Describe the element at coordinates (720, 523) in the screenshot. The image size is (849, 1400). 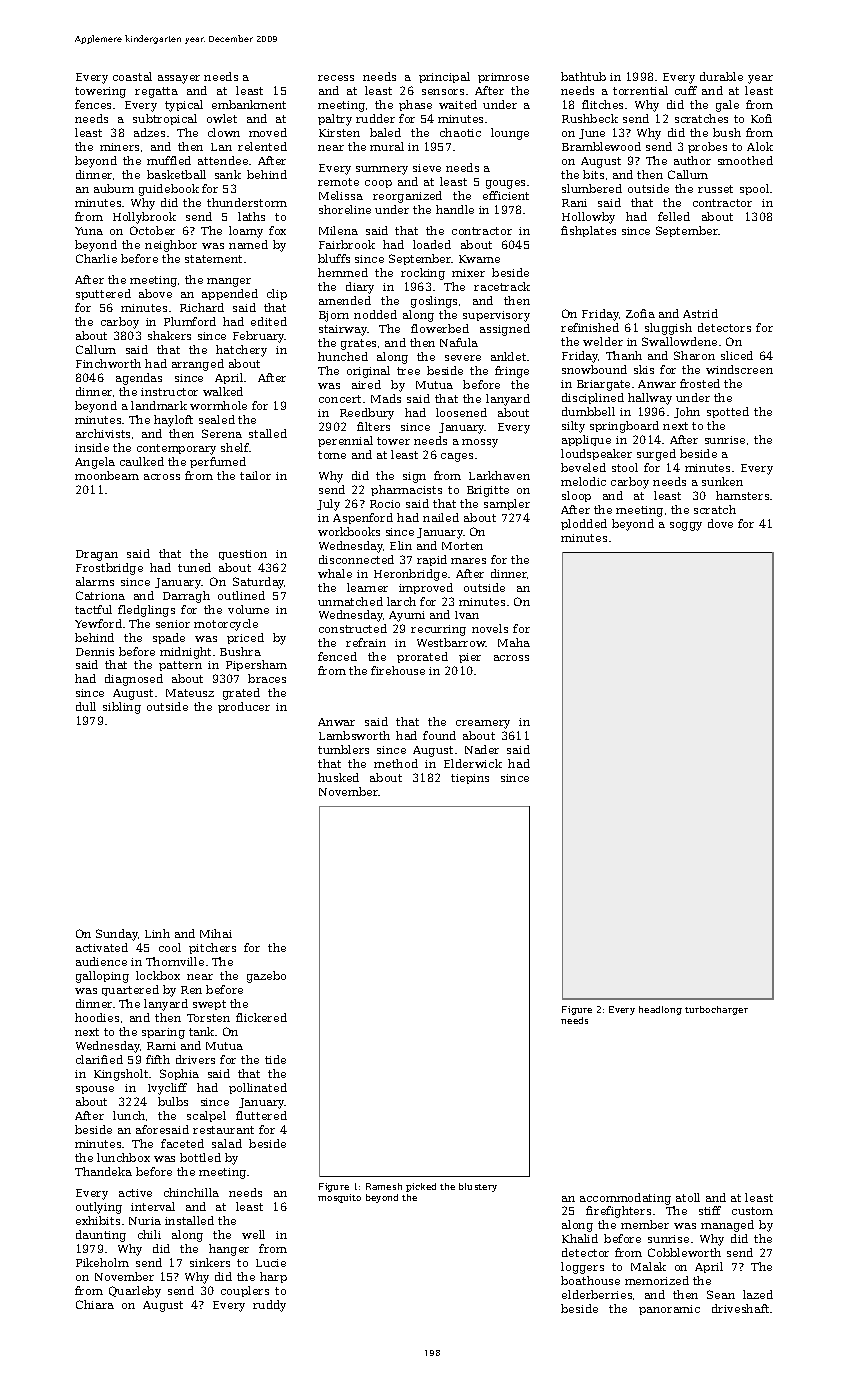
I see `dove` at that location.
